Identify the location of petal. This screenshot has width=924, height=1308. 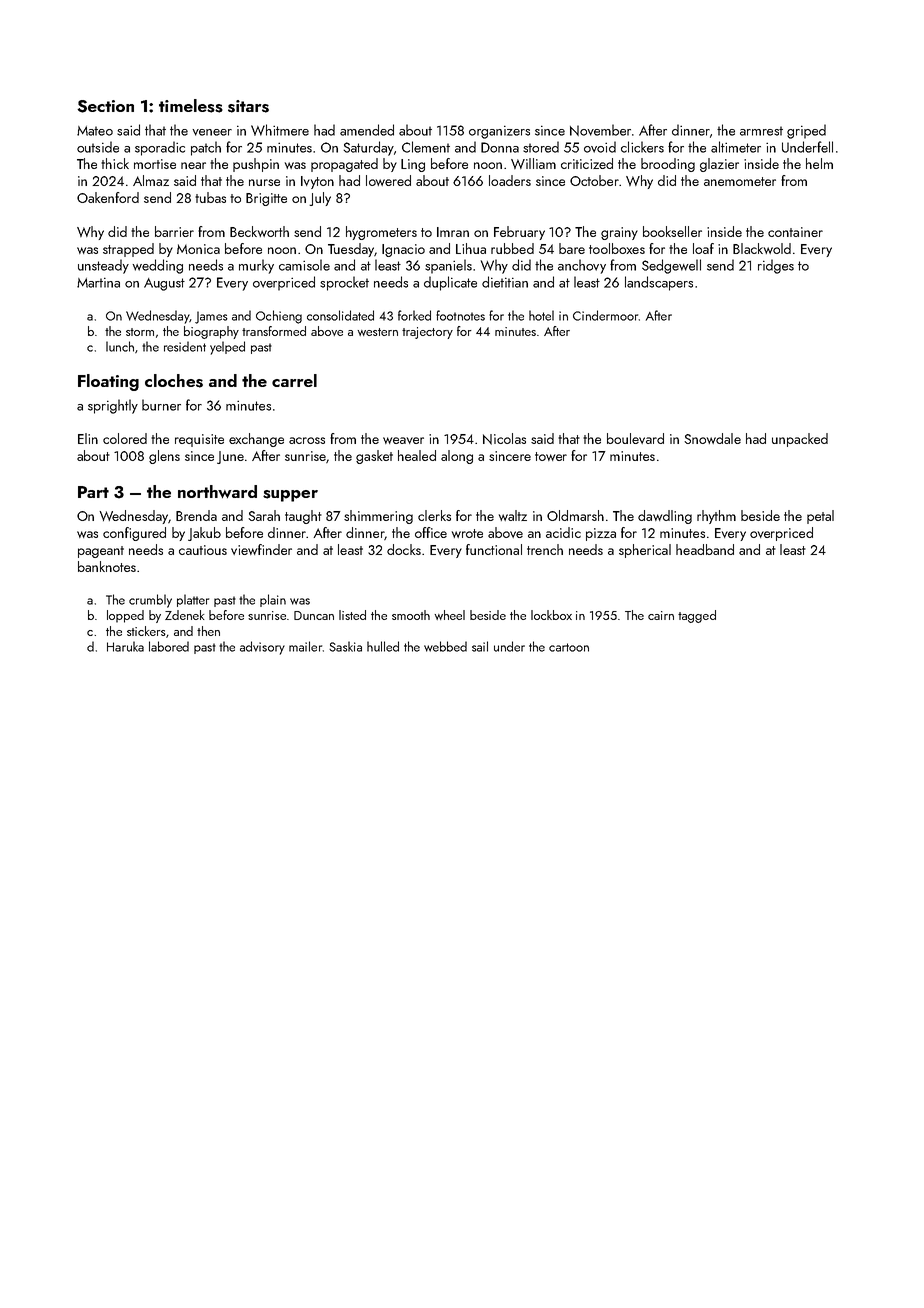
(820, 517).
